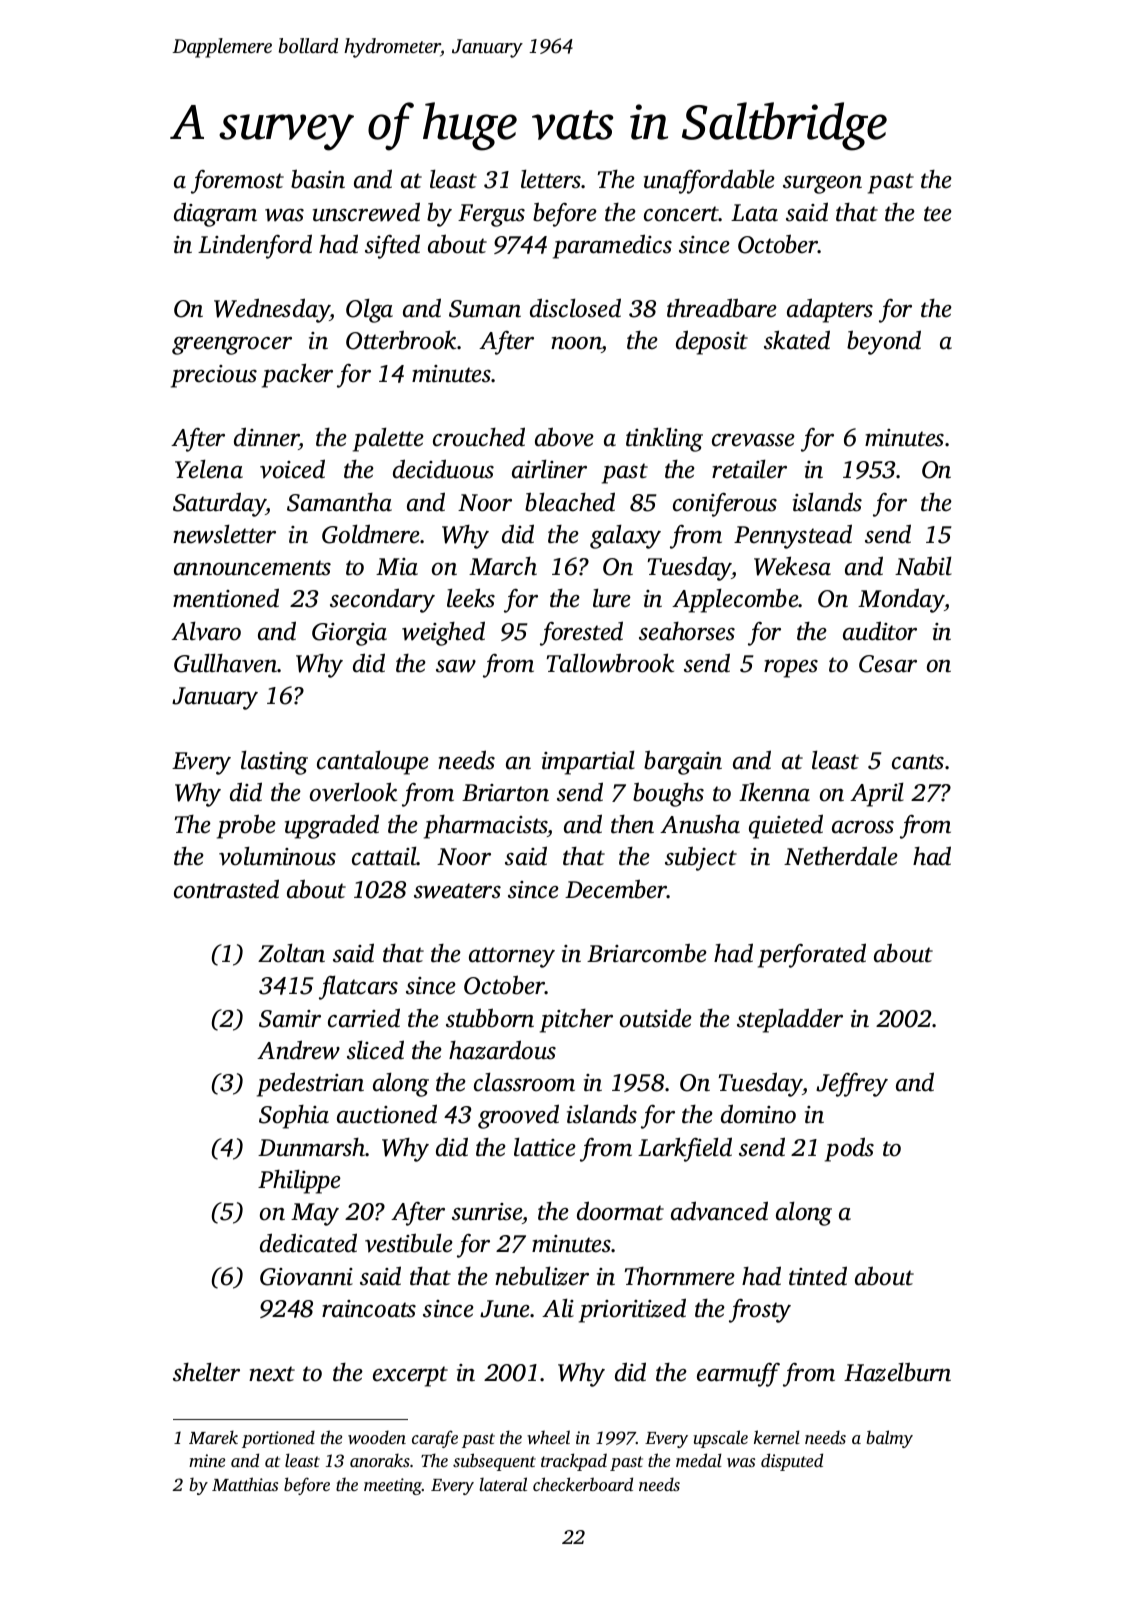 Image resolution: width=1125 pixels, height=1598 pixels. Describe the element at coordinates (245, 1484) in the page. I see `Matthias` at that location.
